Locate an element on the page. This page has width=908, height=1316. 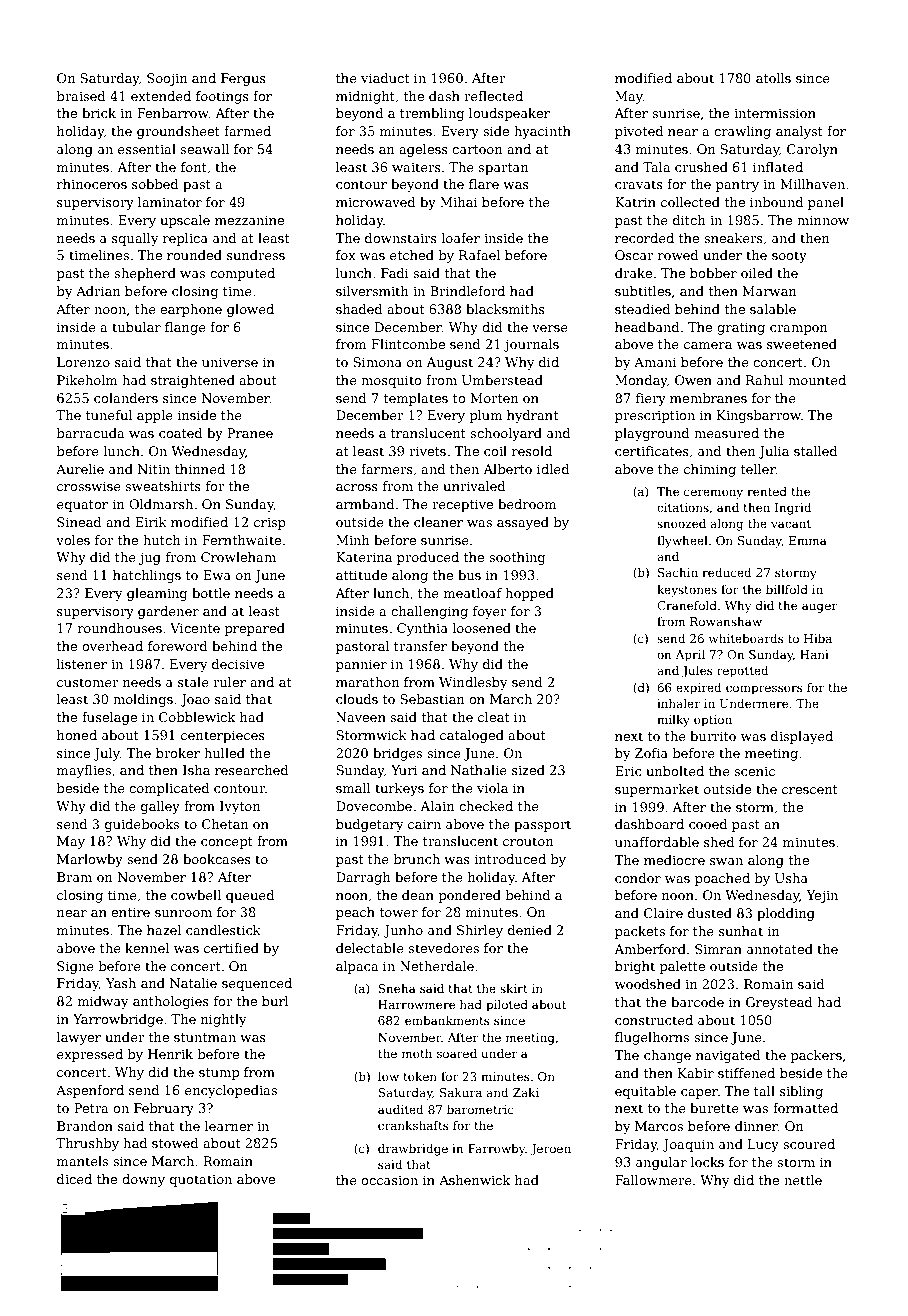
Cranefold is located at coordinates (687, 605).
